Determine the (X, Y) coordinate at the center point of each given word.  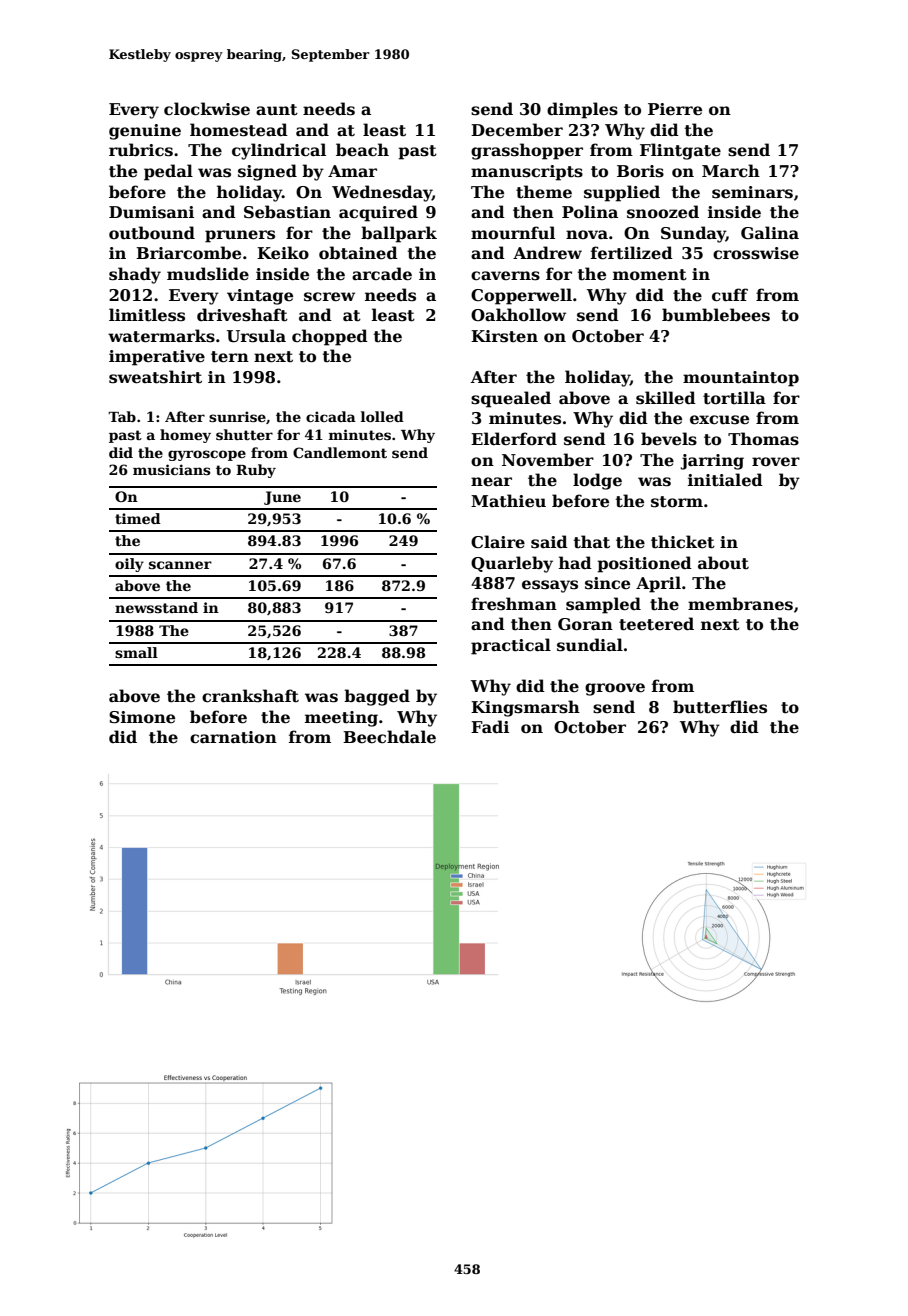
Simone (142, 717)
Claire (498, 542)
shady (135, 275)
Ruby (256, 471)
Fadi (490, 726)
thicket (683, 542)
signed (267, 172)
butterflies (720, 707)
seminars (752, 192)
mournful (513, 233)
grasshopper (527, 151)
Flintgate (680, 151)
